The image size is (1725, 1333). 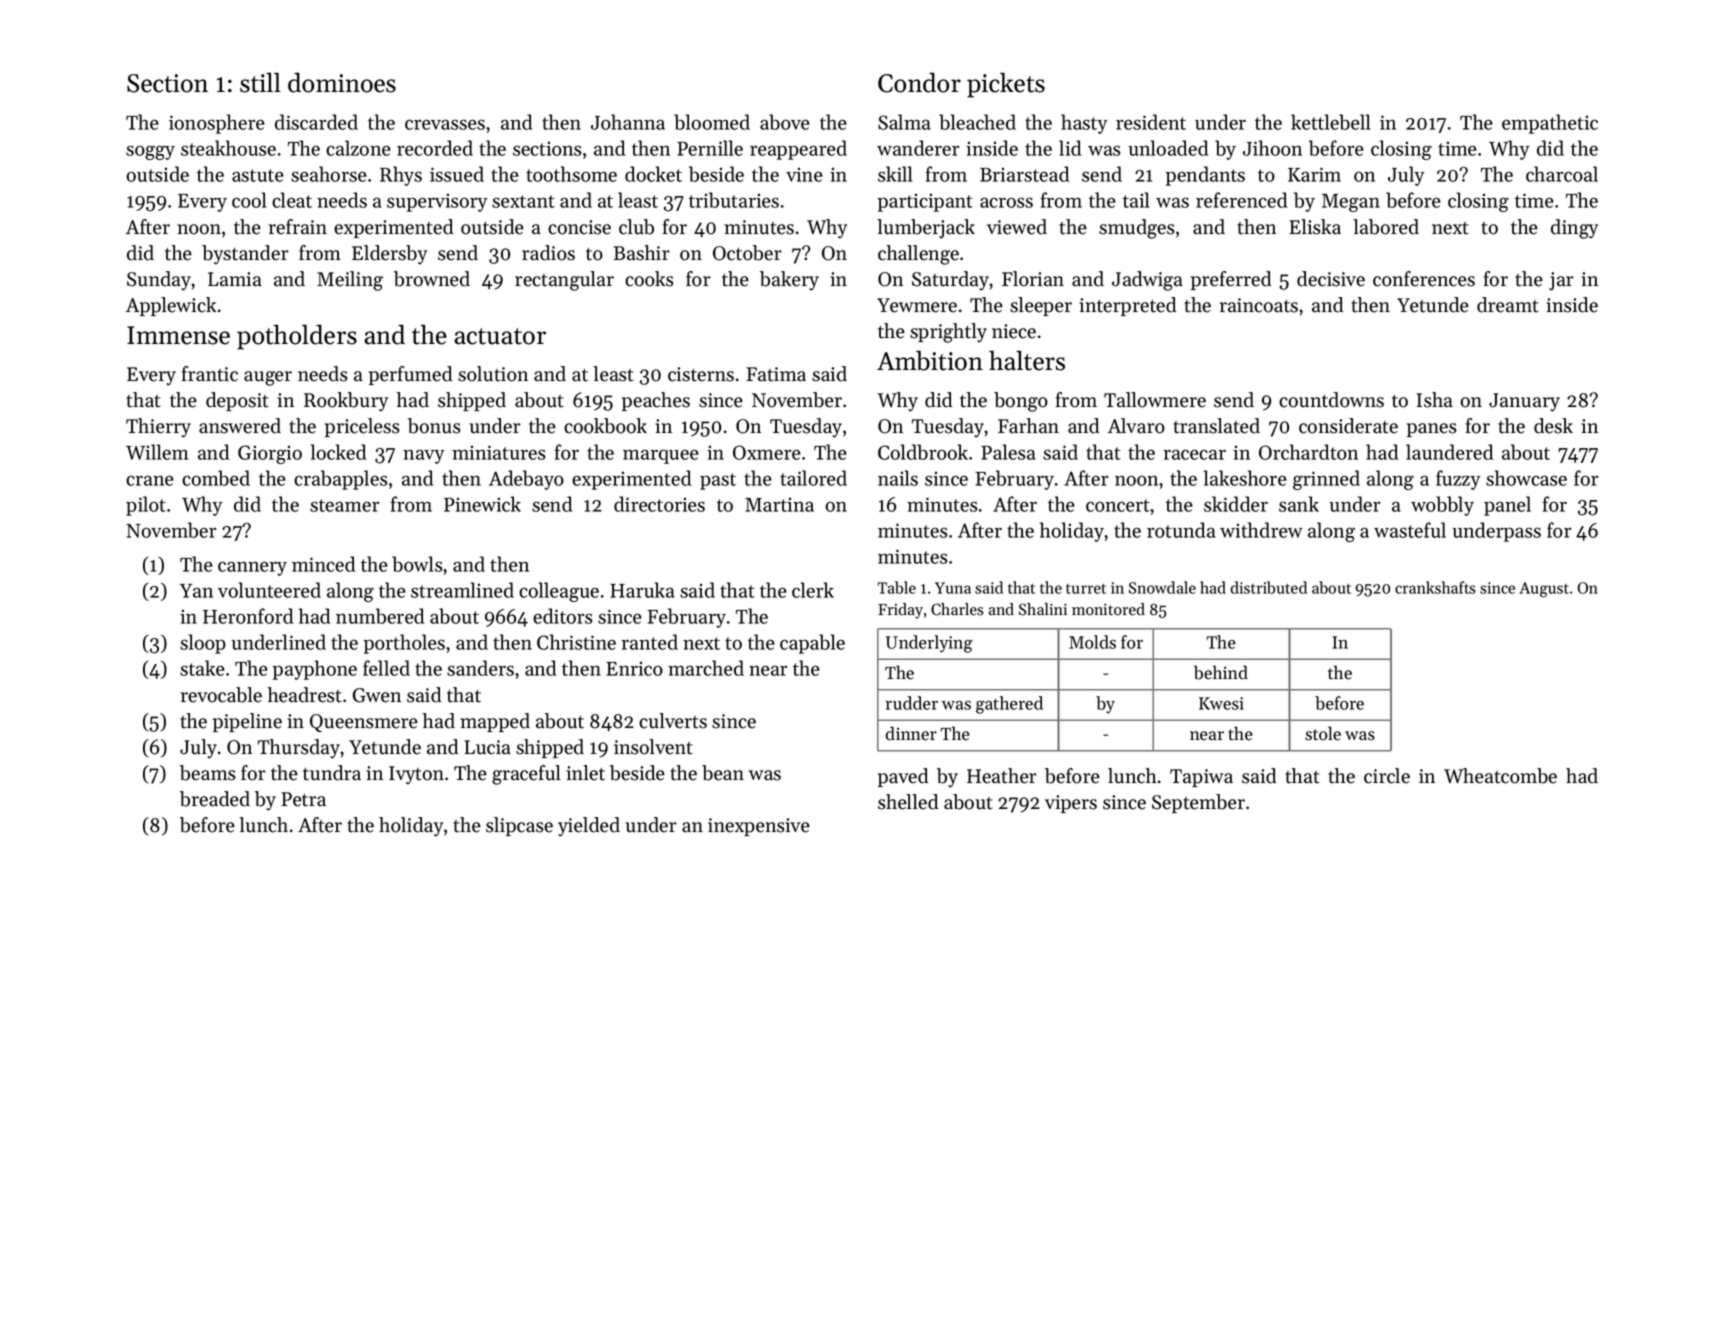 What do you see at coordinates (159, 281) in the document?
I see `Sunday` at bounding box center [159, 281].
